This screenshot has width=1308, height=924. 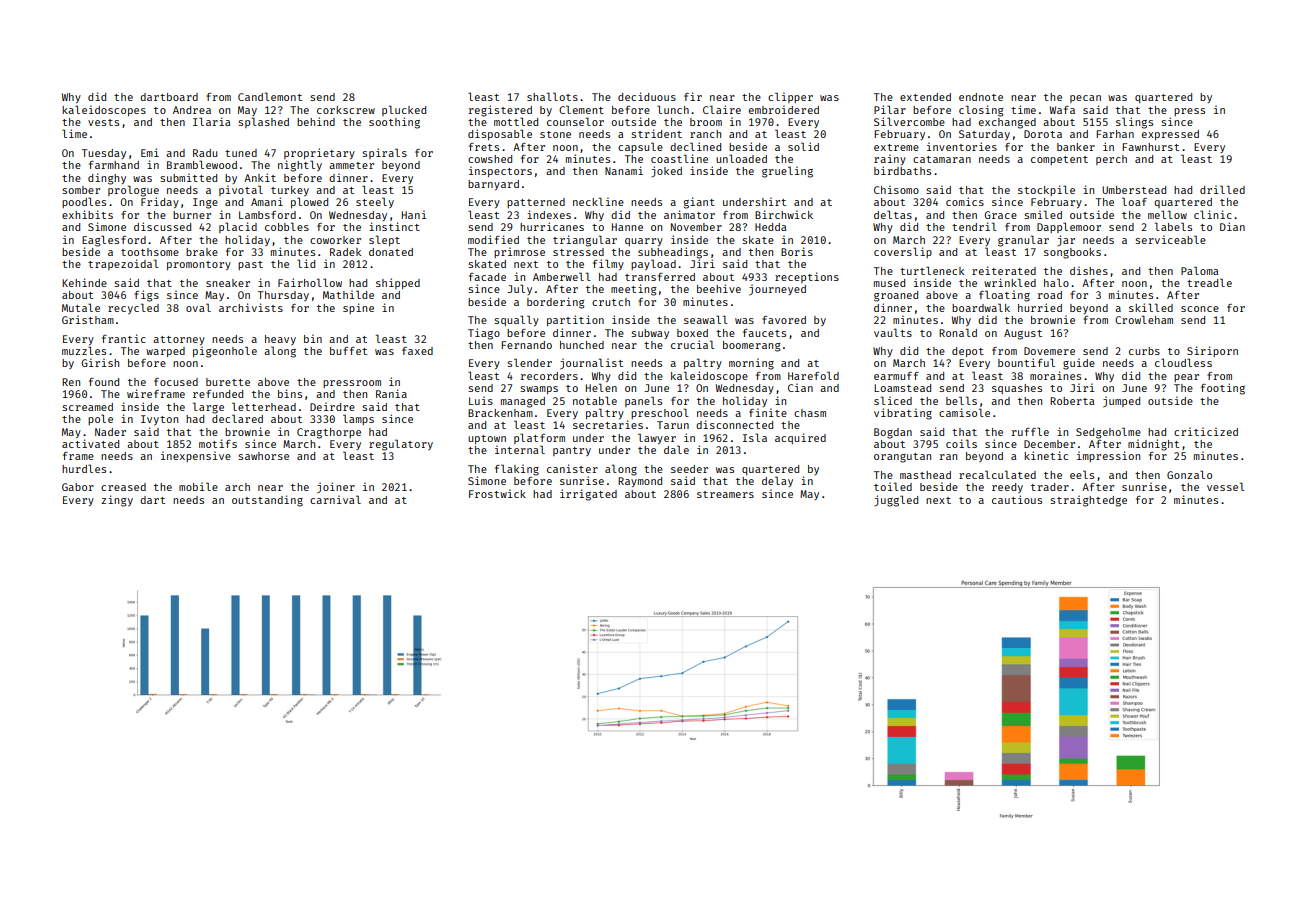 What do you see at coordinates (1134, 123) in the screenshot?
I see `slings` at bounding box center [1134, 123].
